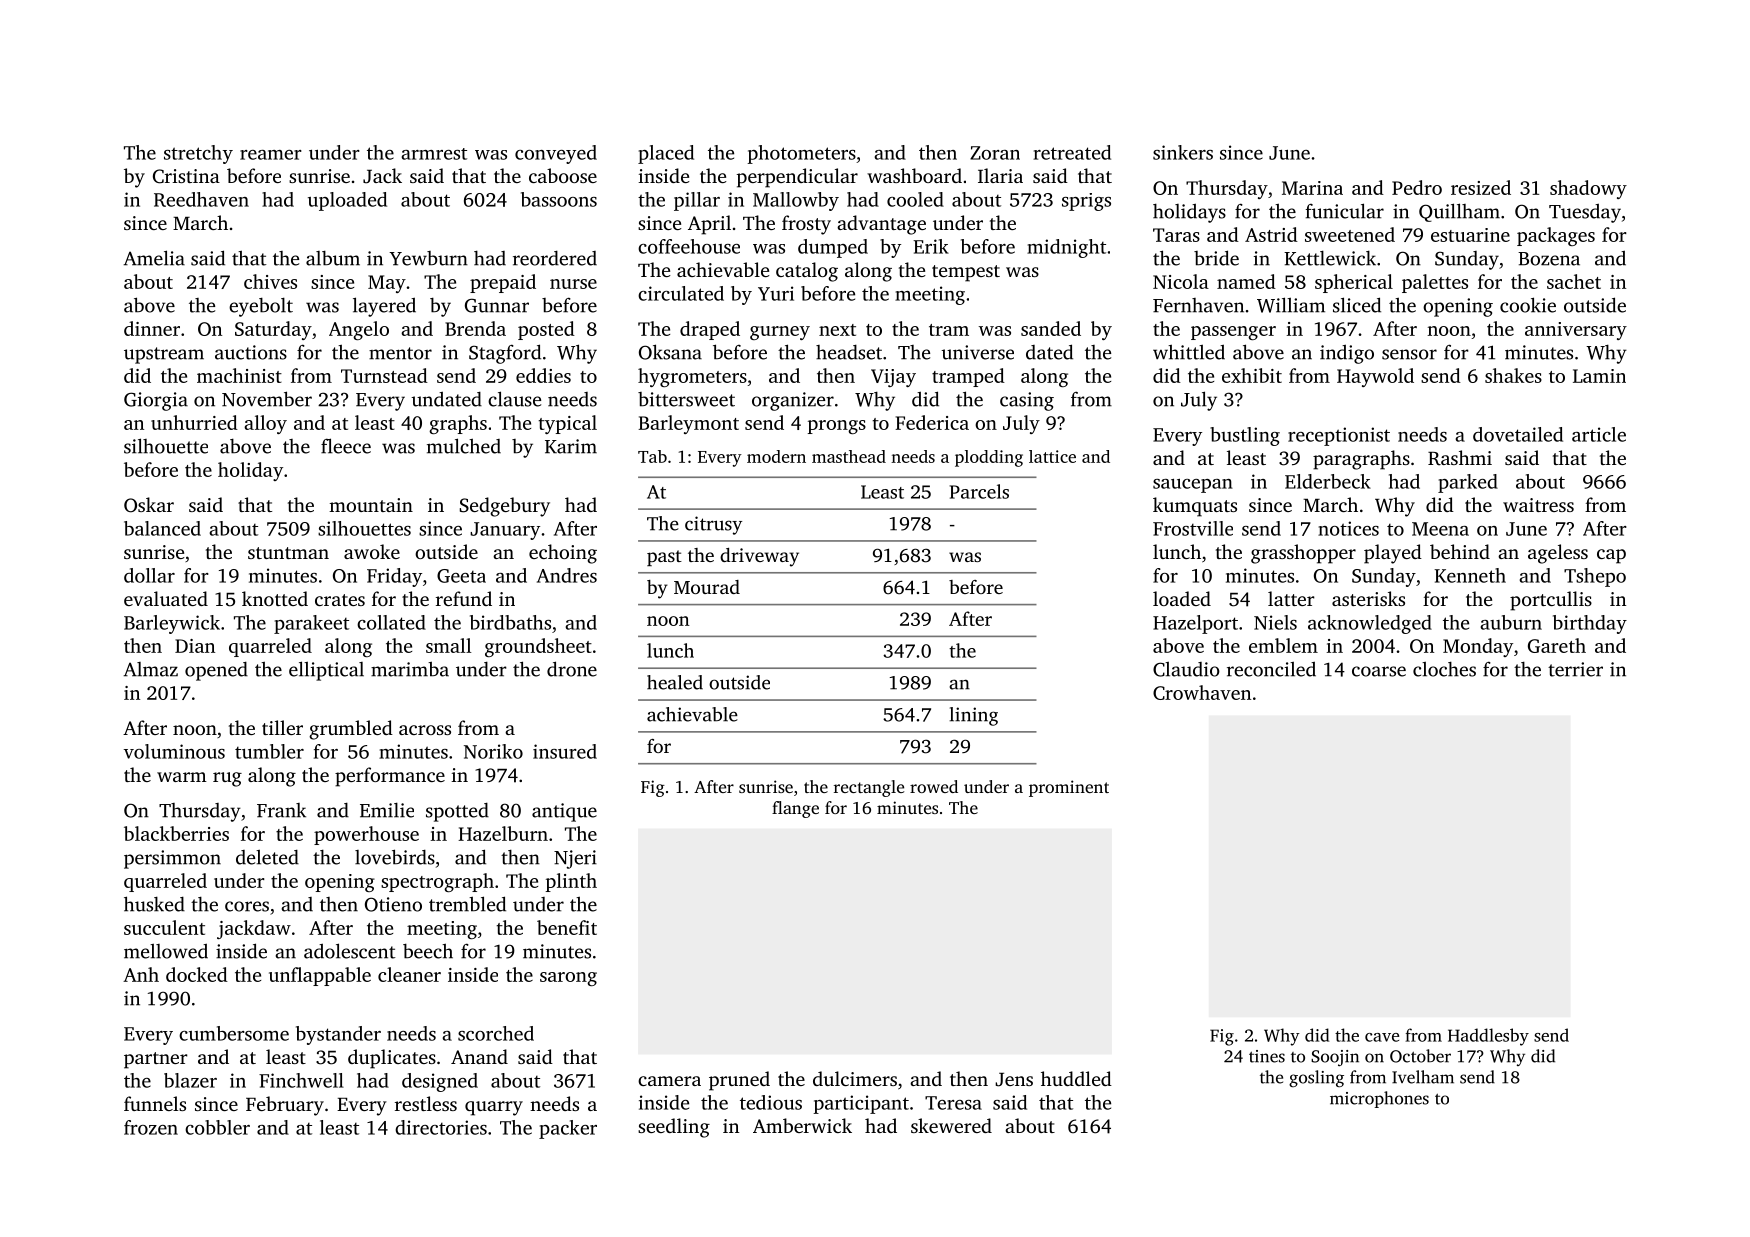 The height and width of the screenshot is (1237, 1750). I want to click on frozen, so click(151, 1127).
